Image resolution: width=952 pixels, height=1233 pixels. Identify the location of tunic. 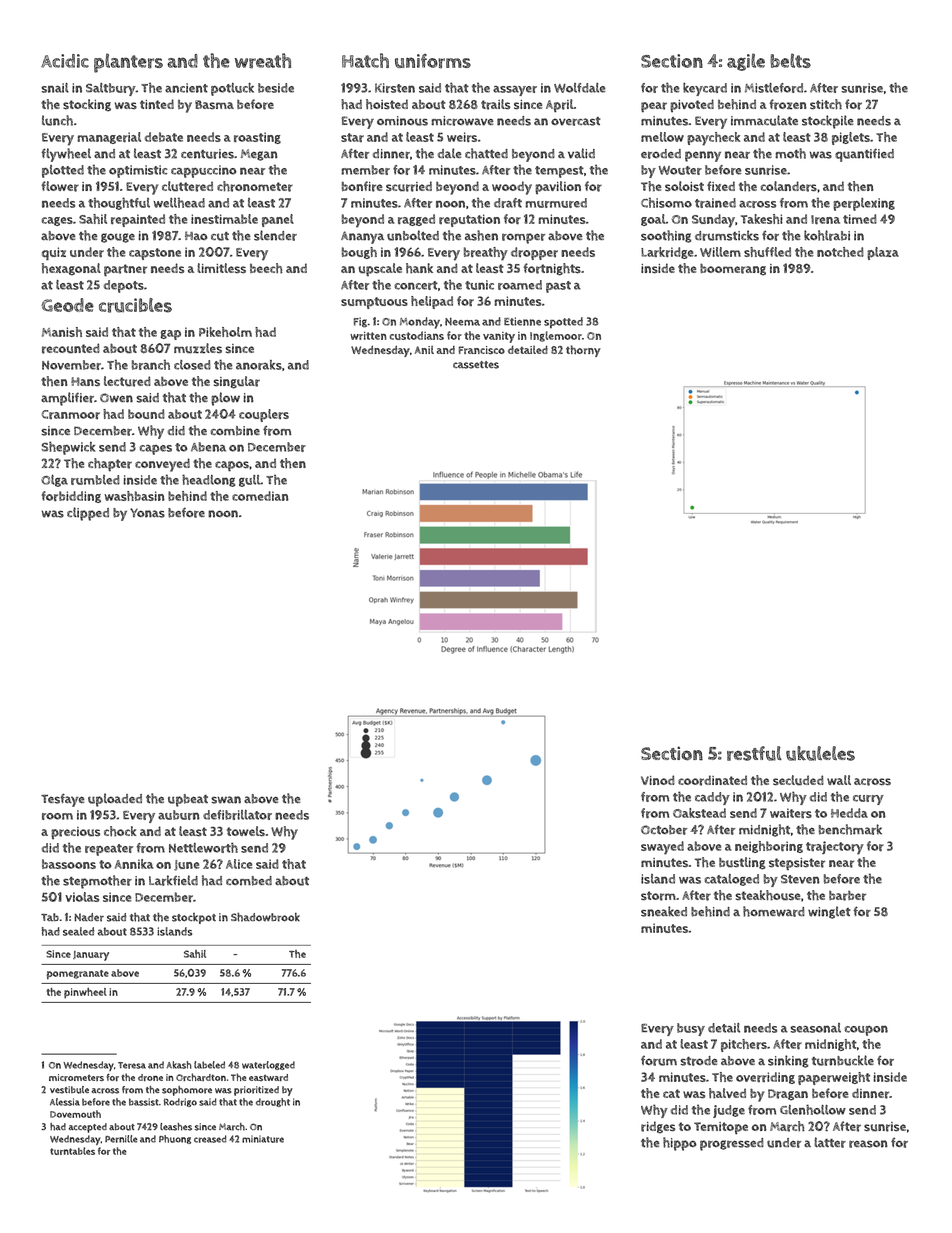
(479, 285).
